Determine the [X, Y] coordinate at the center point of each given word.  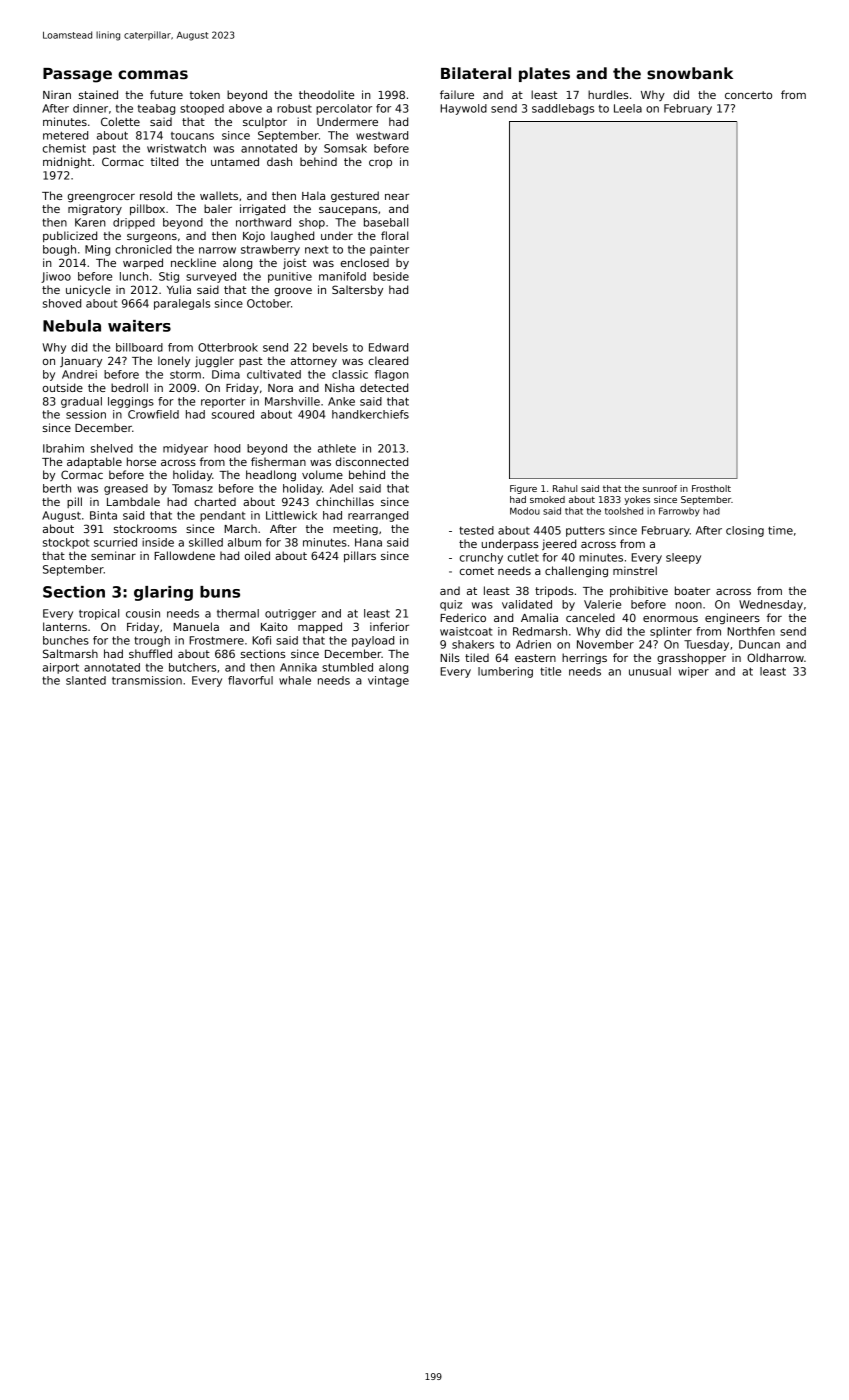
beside [391, 276]
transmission [147, 680]
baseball [386, 222]
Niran [57, 94]
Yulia [179, 289]
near [397, 197]
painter [389, 250]
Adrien [533, 644]
